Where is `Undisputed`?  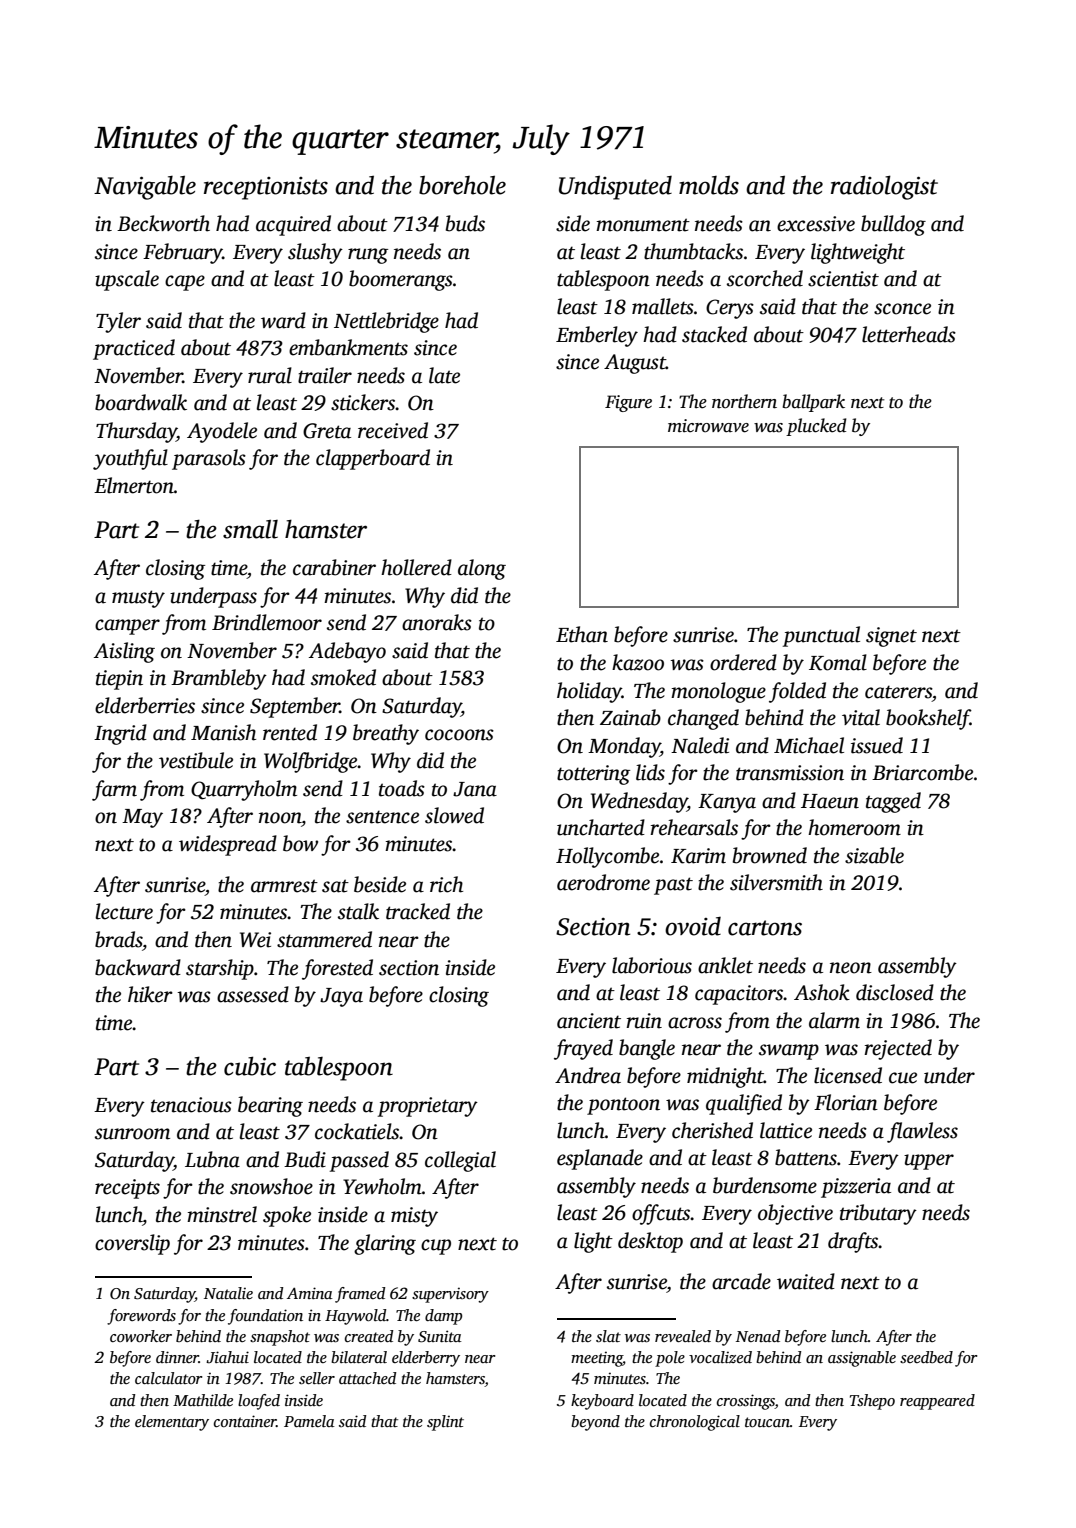 Undisputed is located at coordinates (615, 187).
